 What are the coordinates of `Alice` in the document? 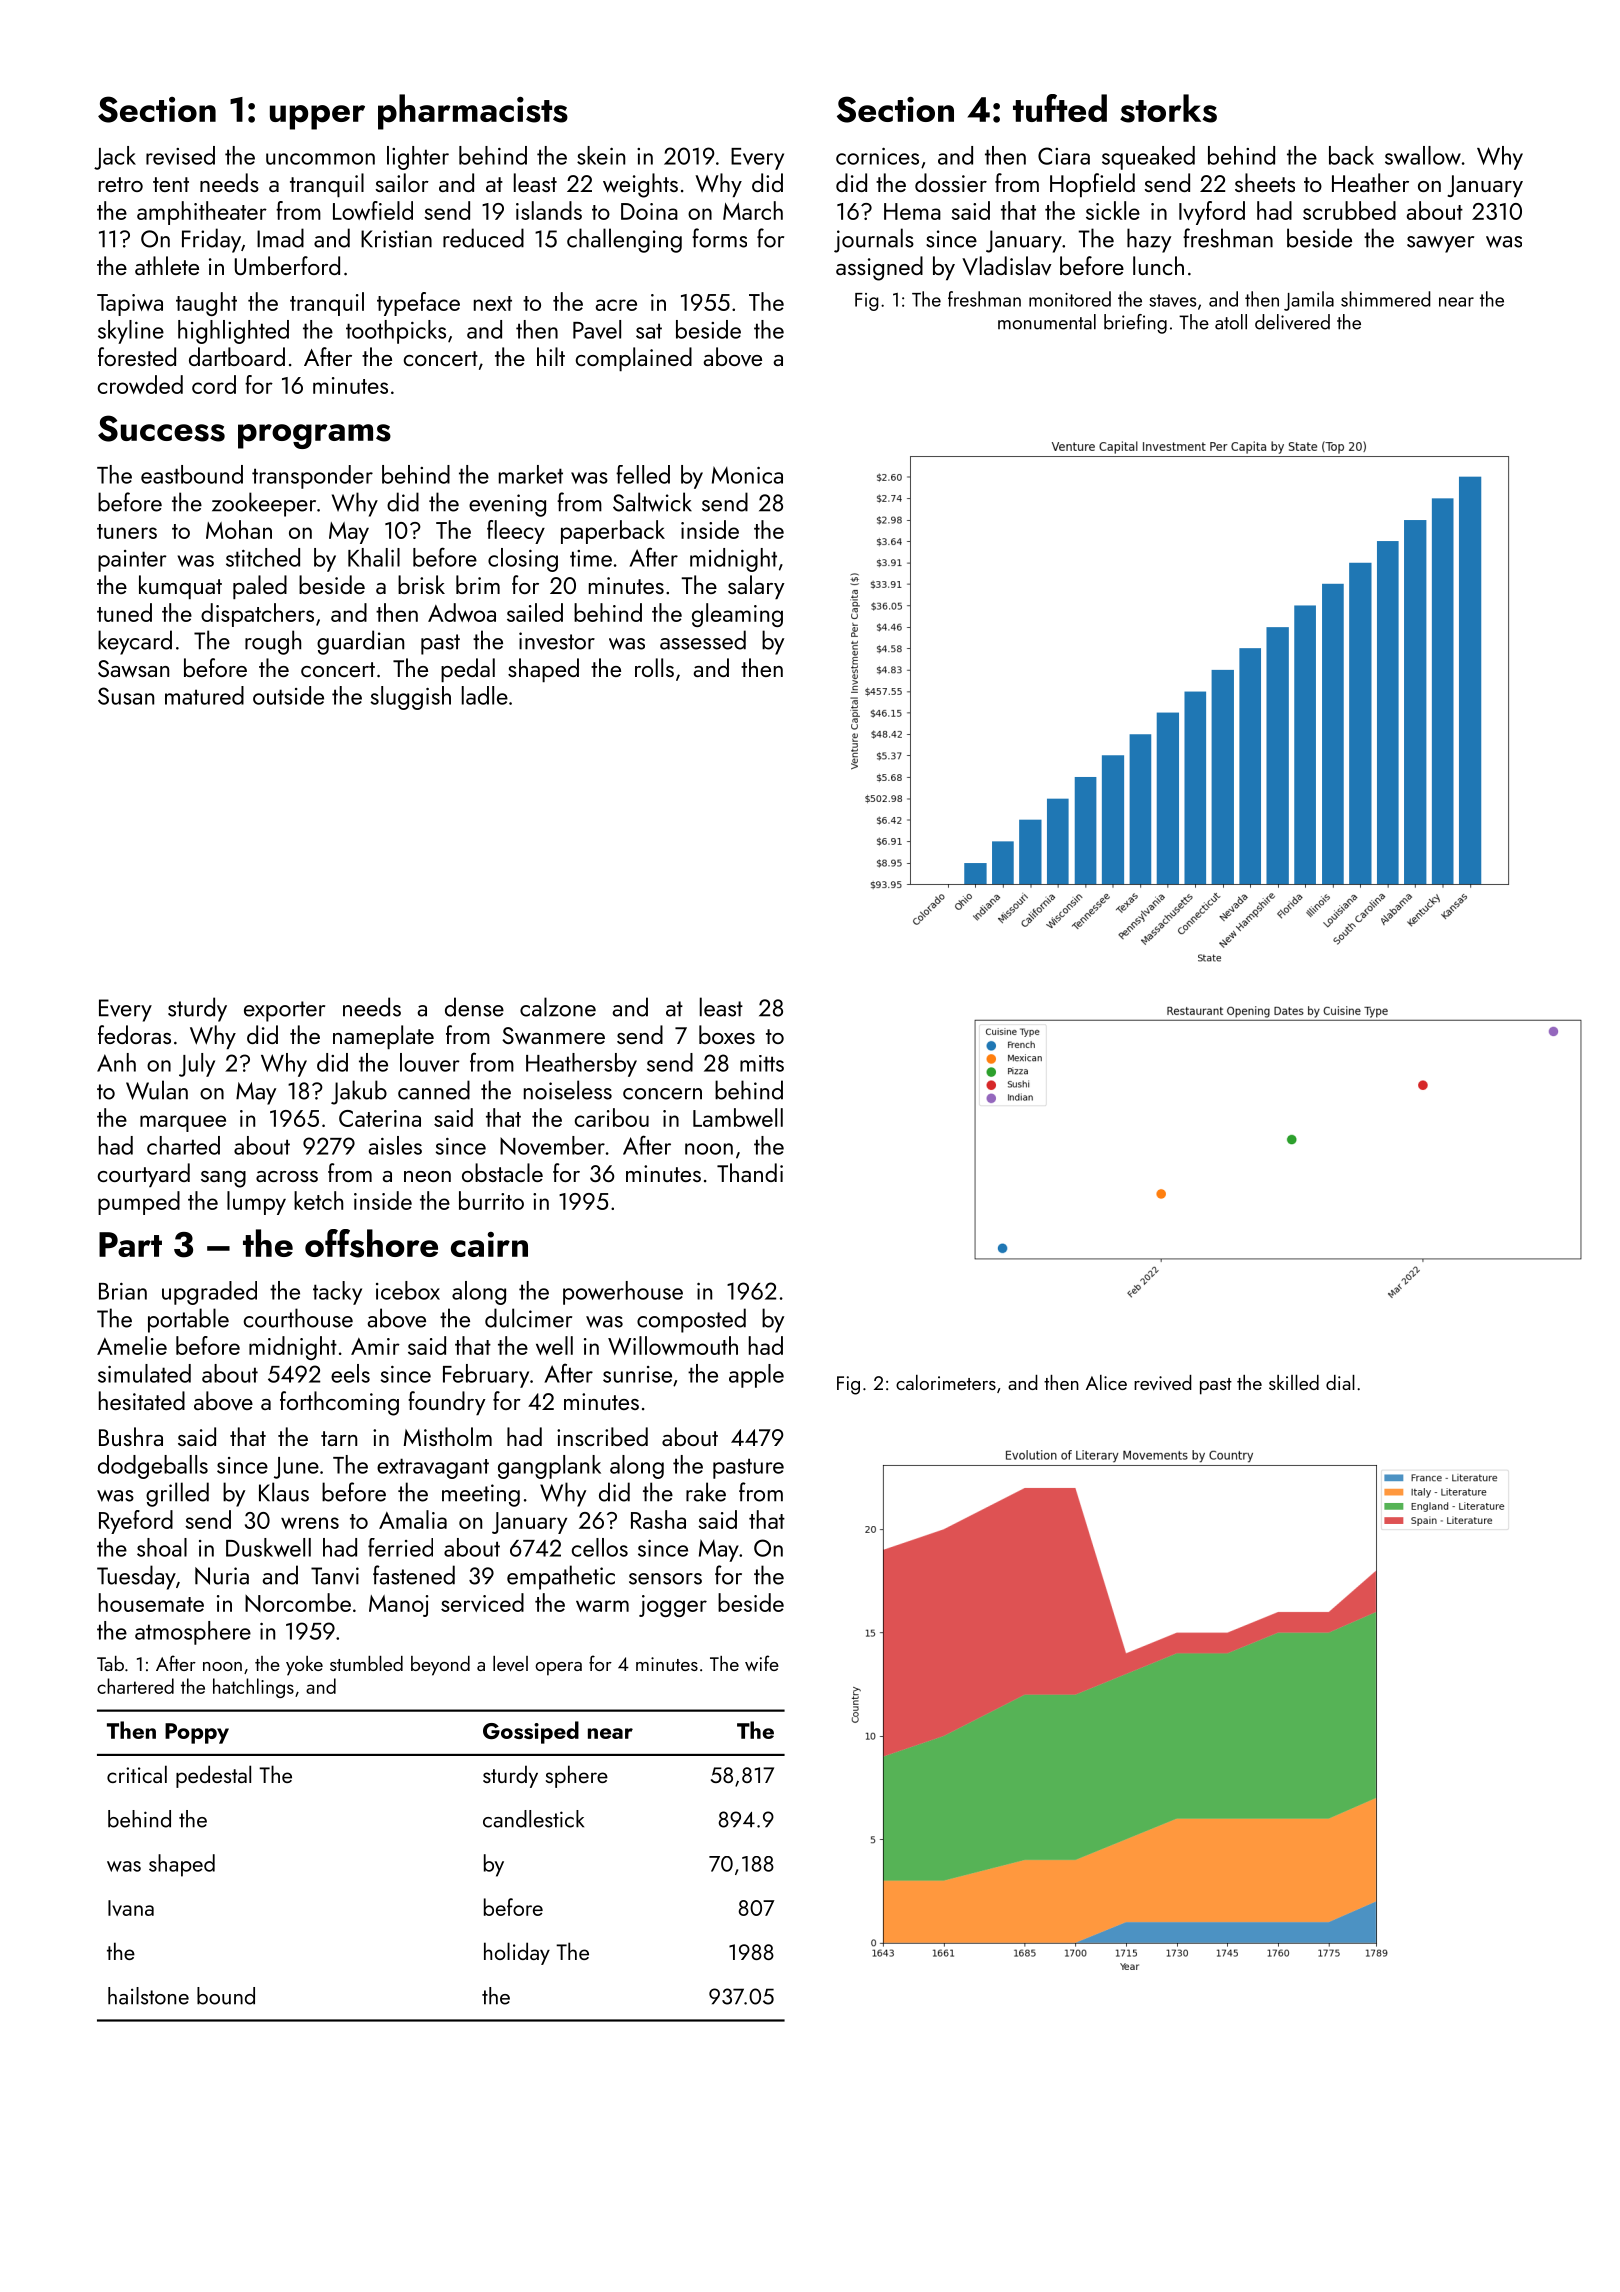 It's located at (1106, 1382).
